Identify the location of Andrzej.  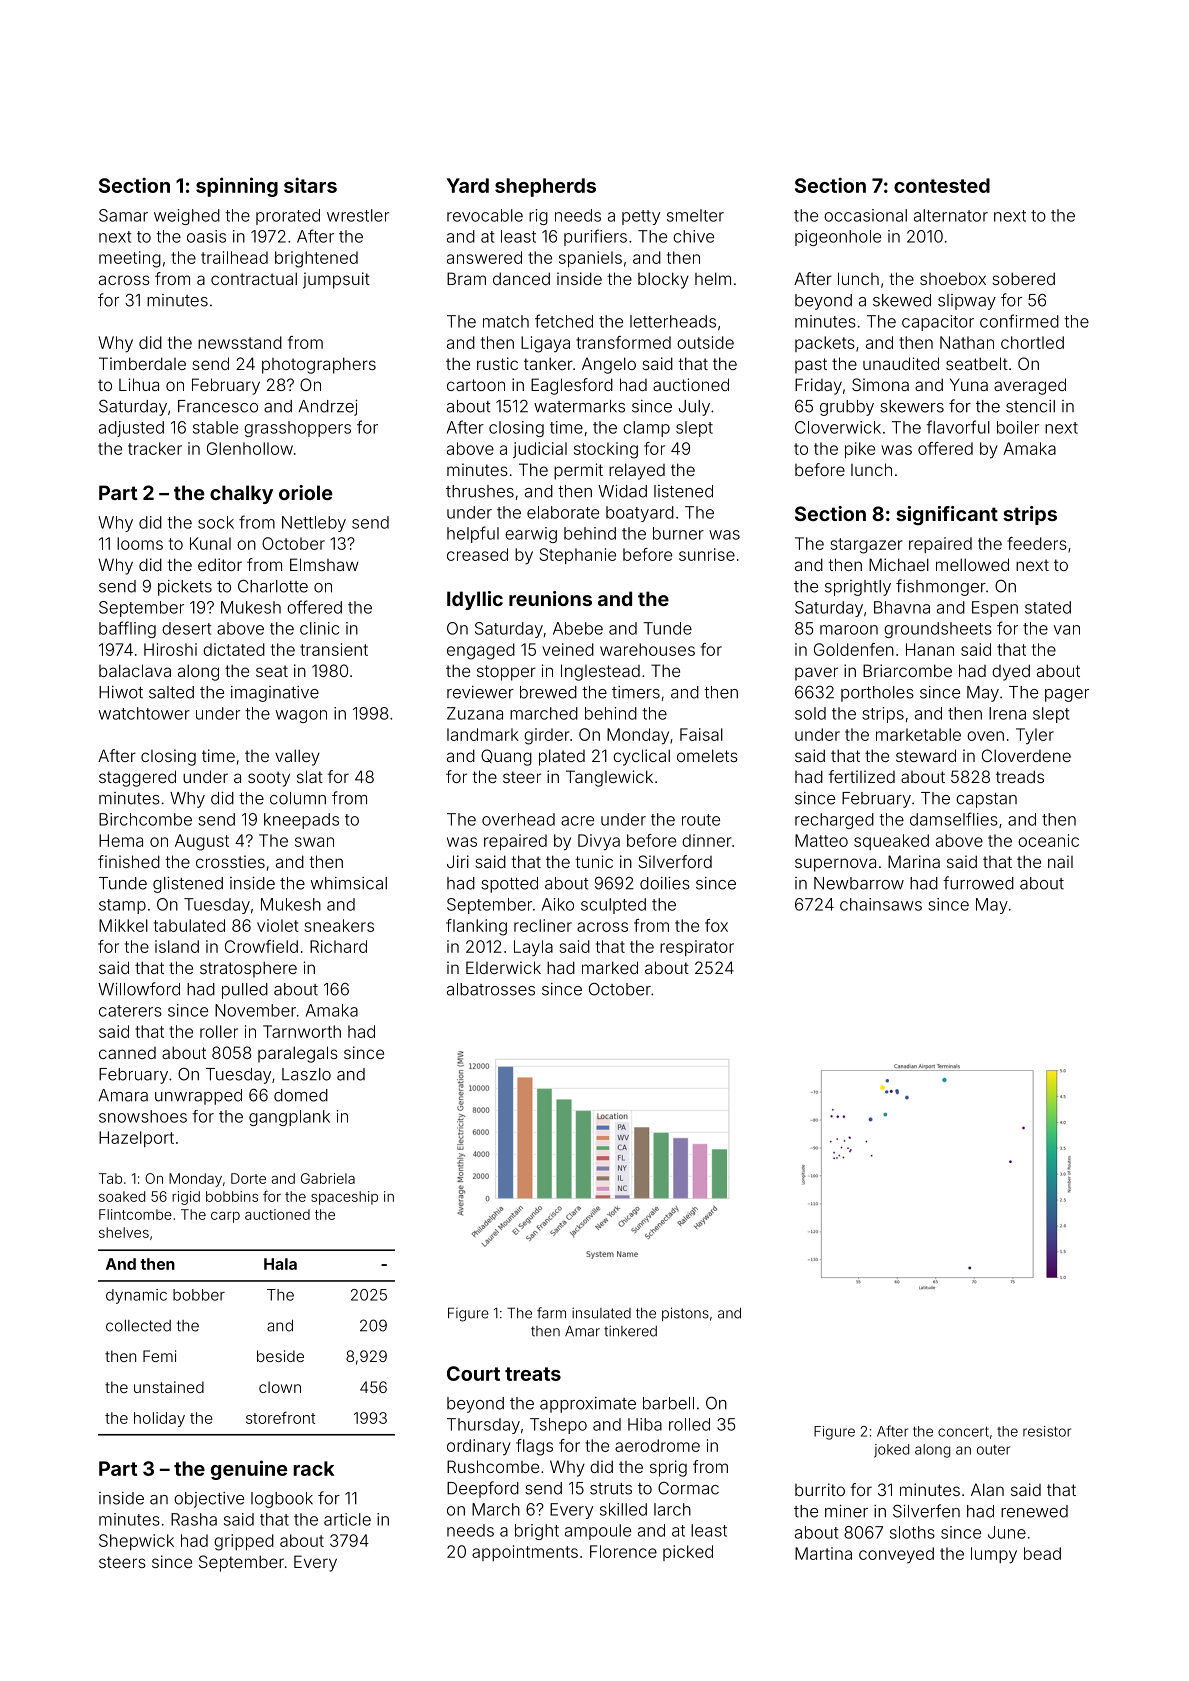
(327, 408).
